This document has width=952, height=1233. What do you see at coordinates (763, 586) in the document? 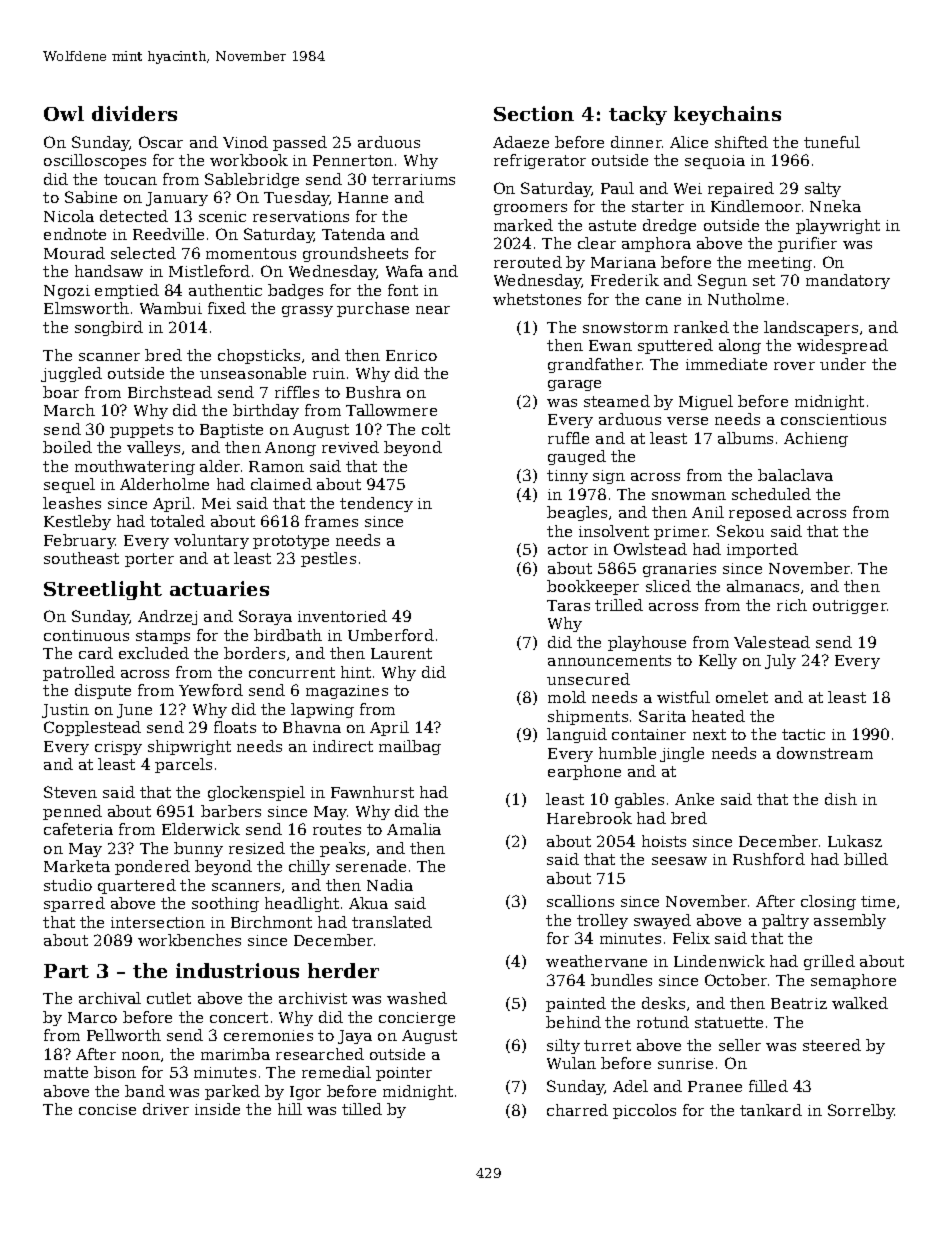
I see `almanacs` at bounding box center [763, 586].
